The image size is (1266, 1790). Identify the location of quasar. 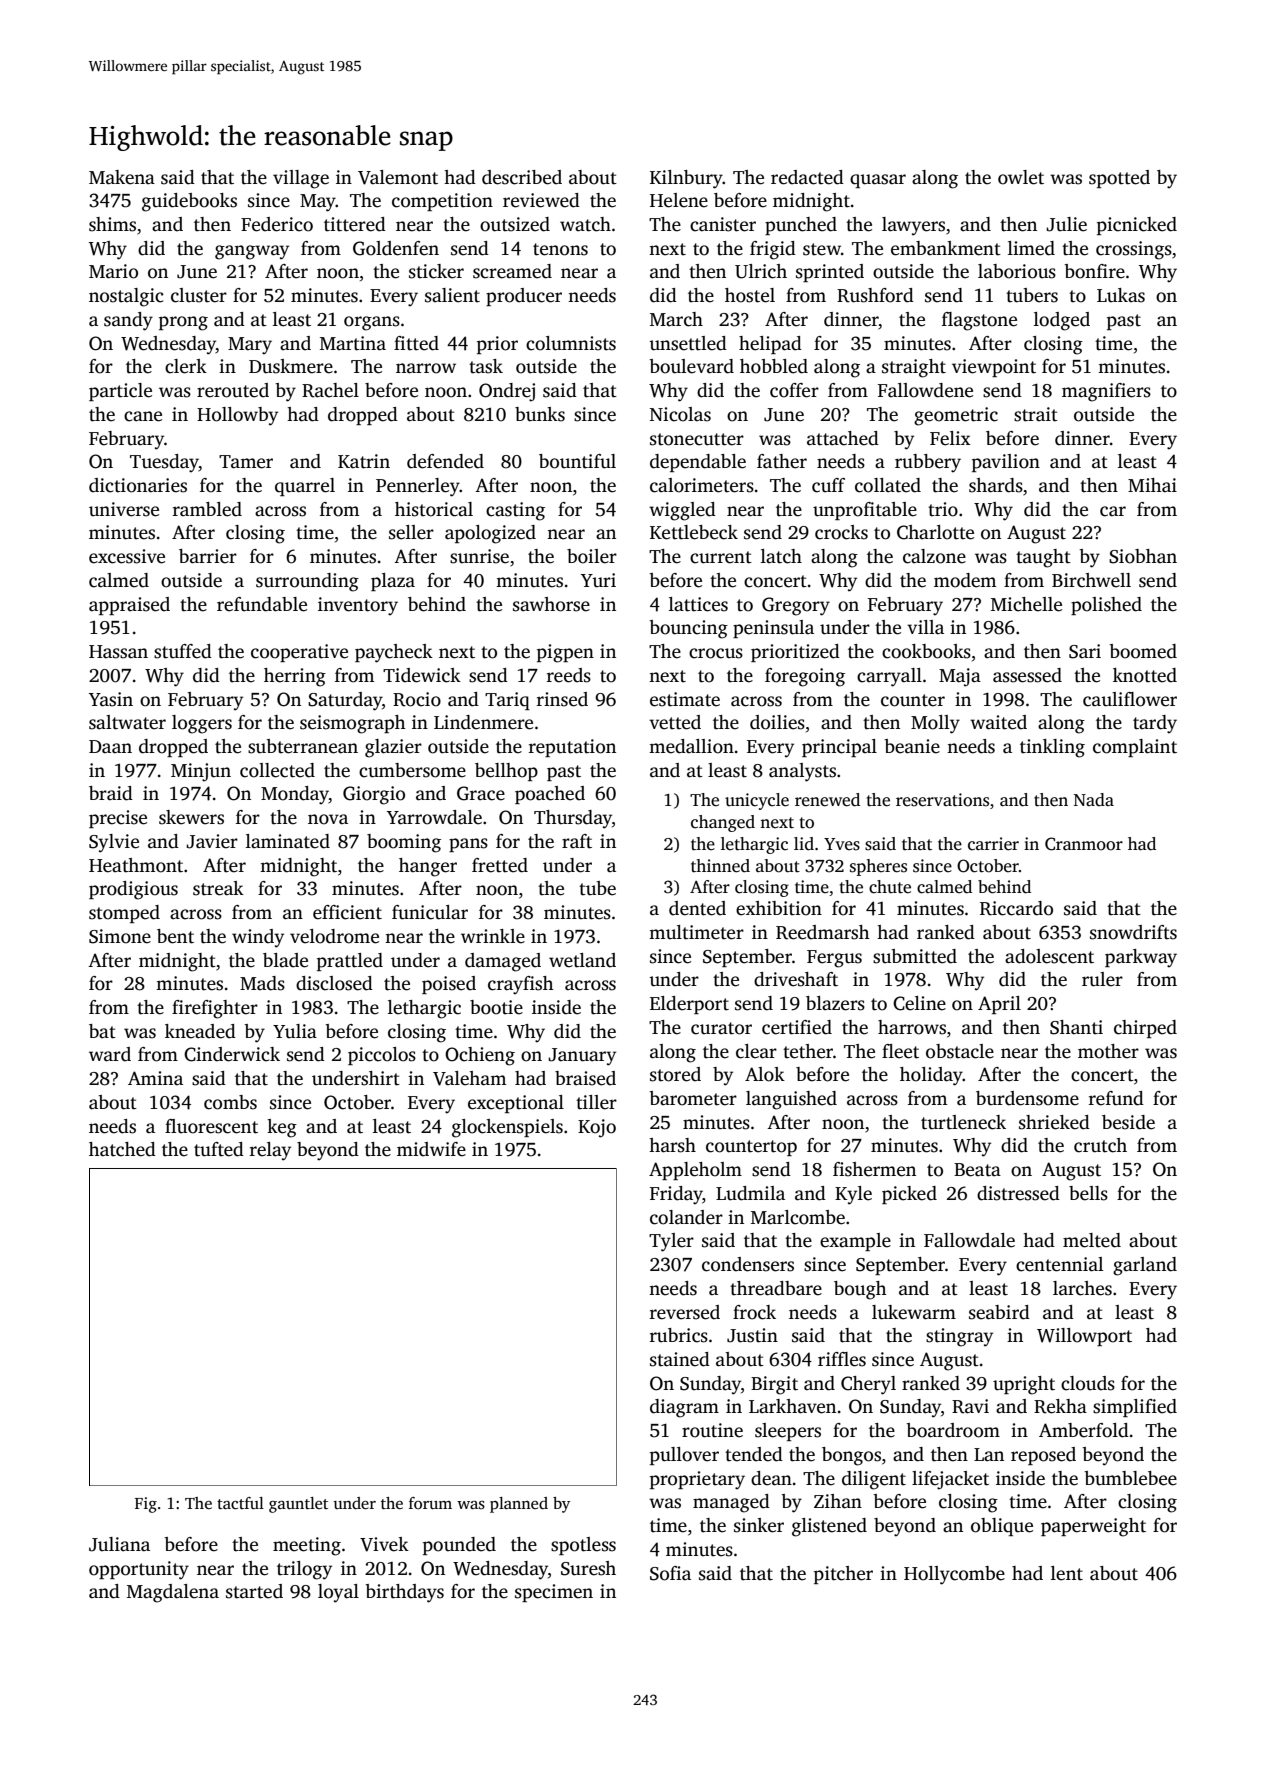
(878, 181).
